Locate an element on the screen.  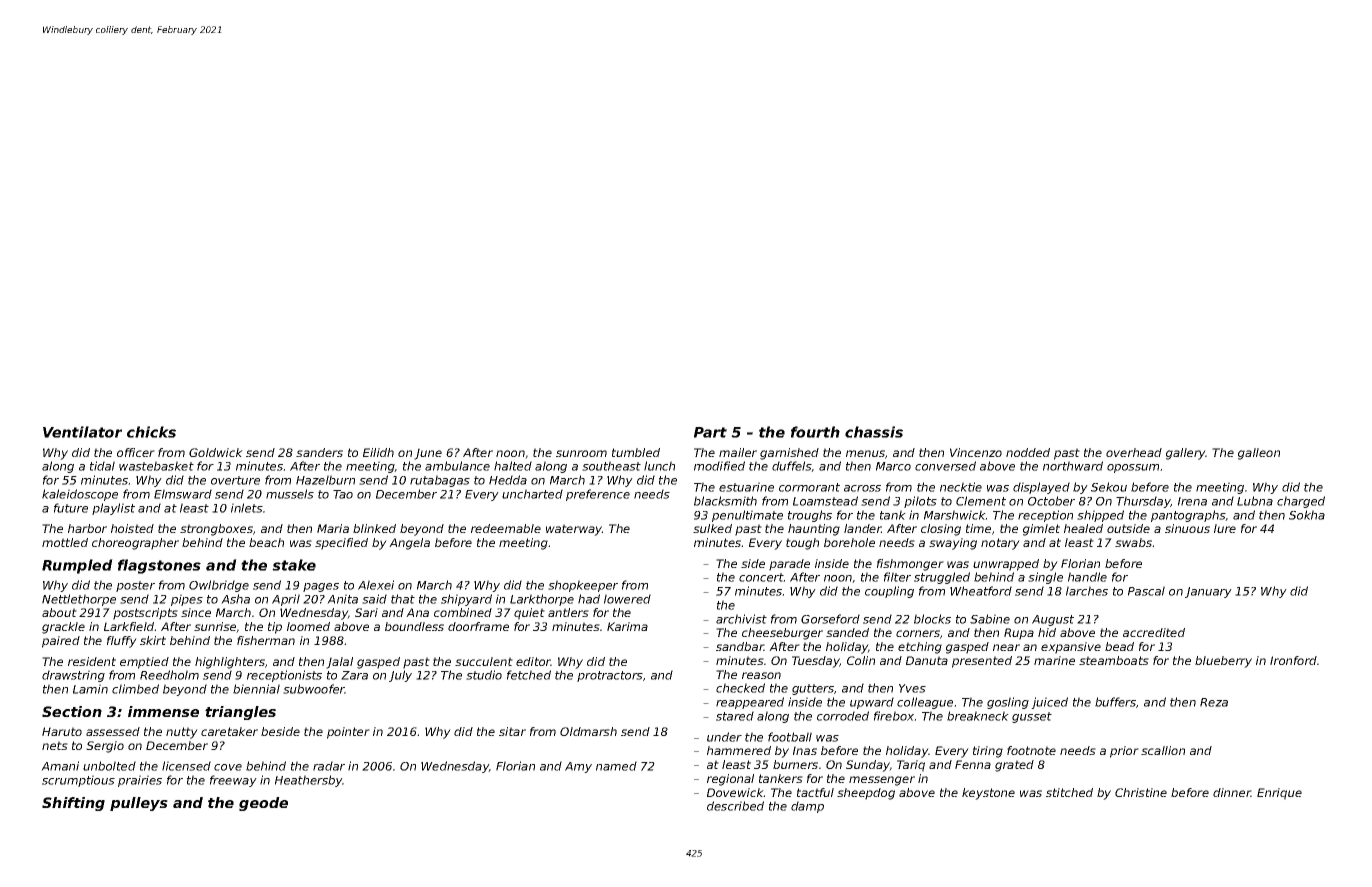
chassis is located at coordinates (874, 432).
